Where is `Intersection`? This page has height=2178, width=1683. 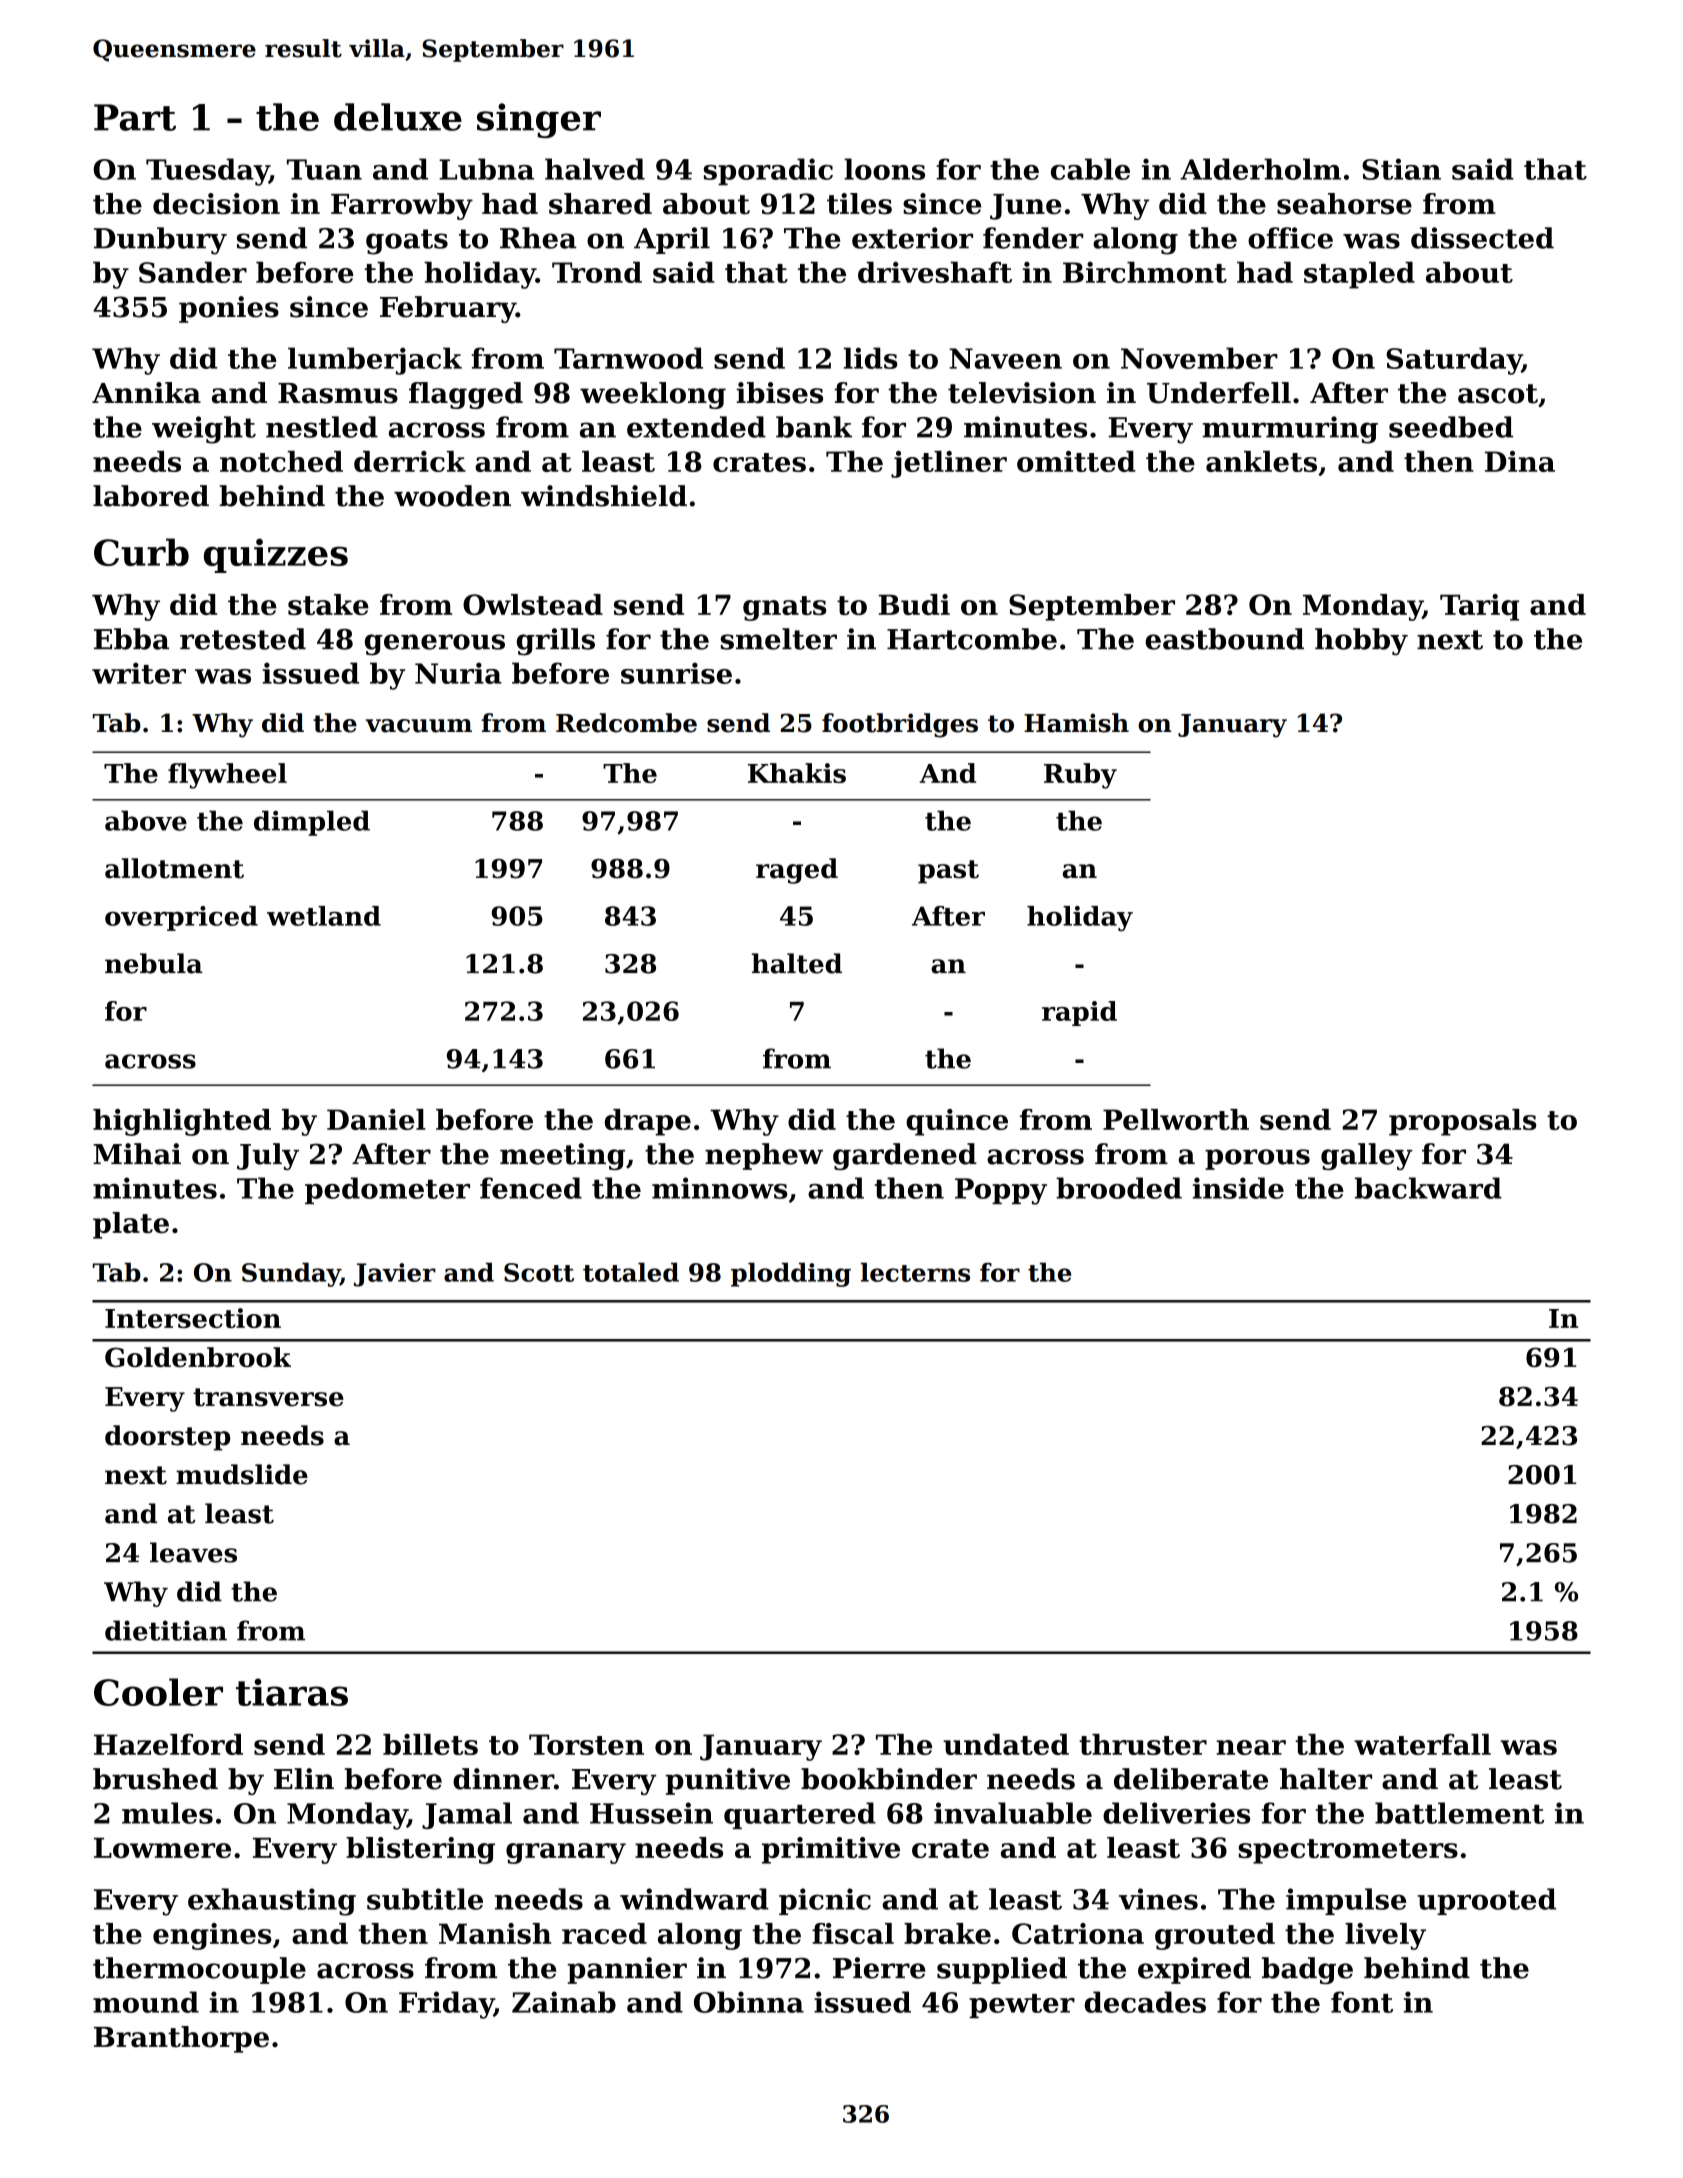
Intersection is located at coordinates (193, 1318).
